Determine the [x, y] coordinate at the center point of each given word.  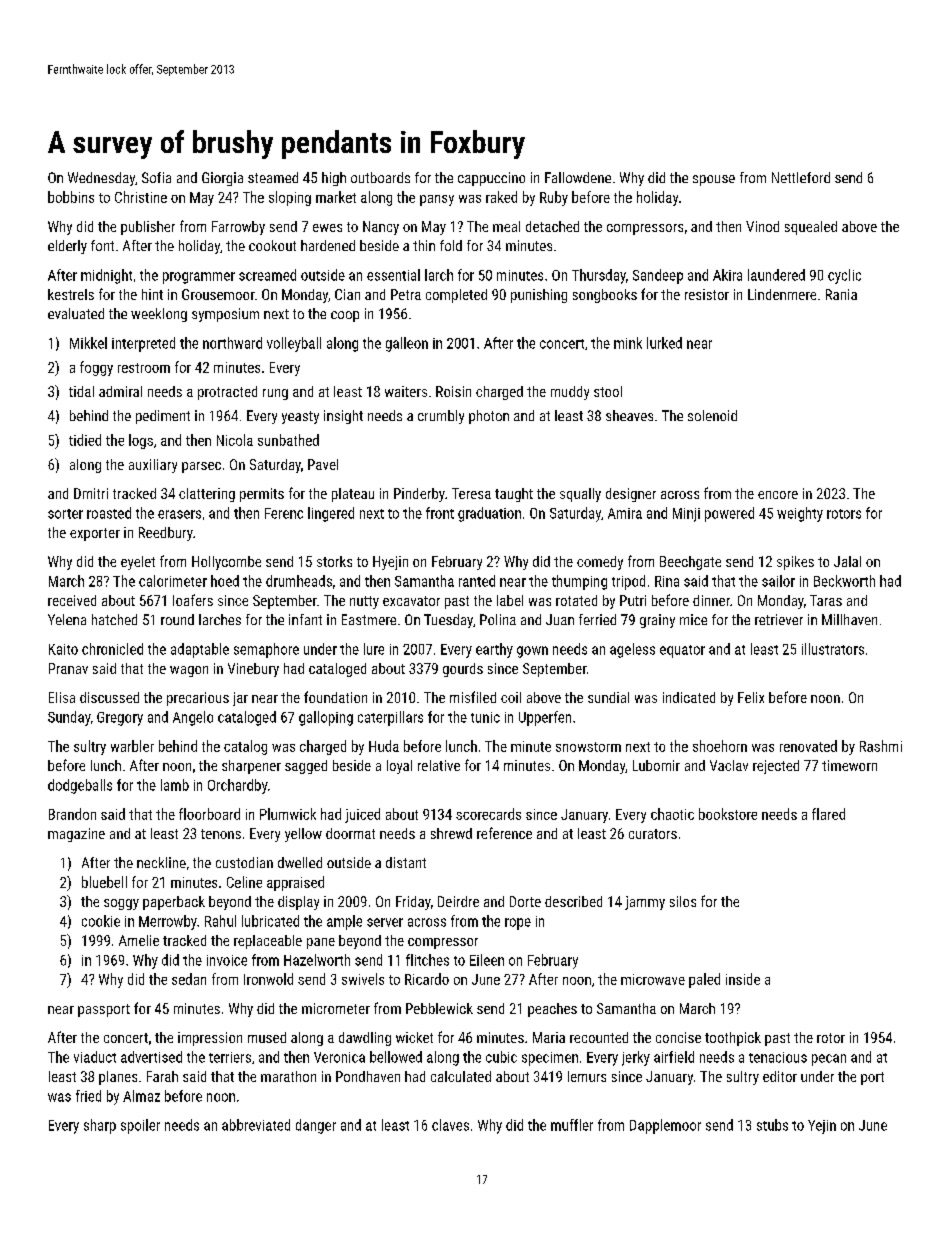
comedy [600, 563]
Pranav [68, 668]
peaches [552, 1010]
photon [489, 417]
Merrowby [168, 922]
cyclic [844, 276]
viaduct [95, 1057]
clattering [207, 495]
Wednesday [101, 179]
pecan [829, 1060]
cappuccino [491, 179]
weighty [800, 514]
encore [778, 495]
